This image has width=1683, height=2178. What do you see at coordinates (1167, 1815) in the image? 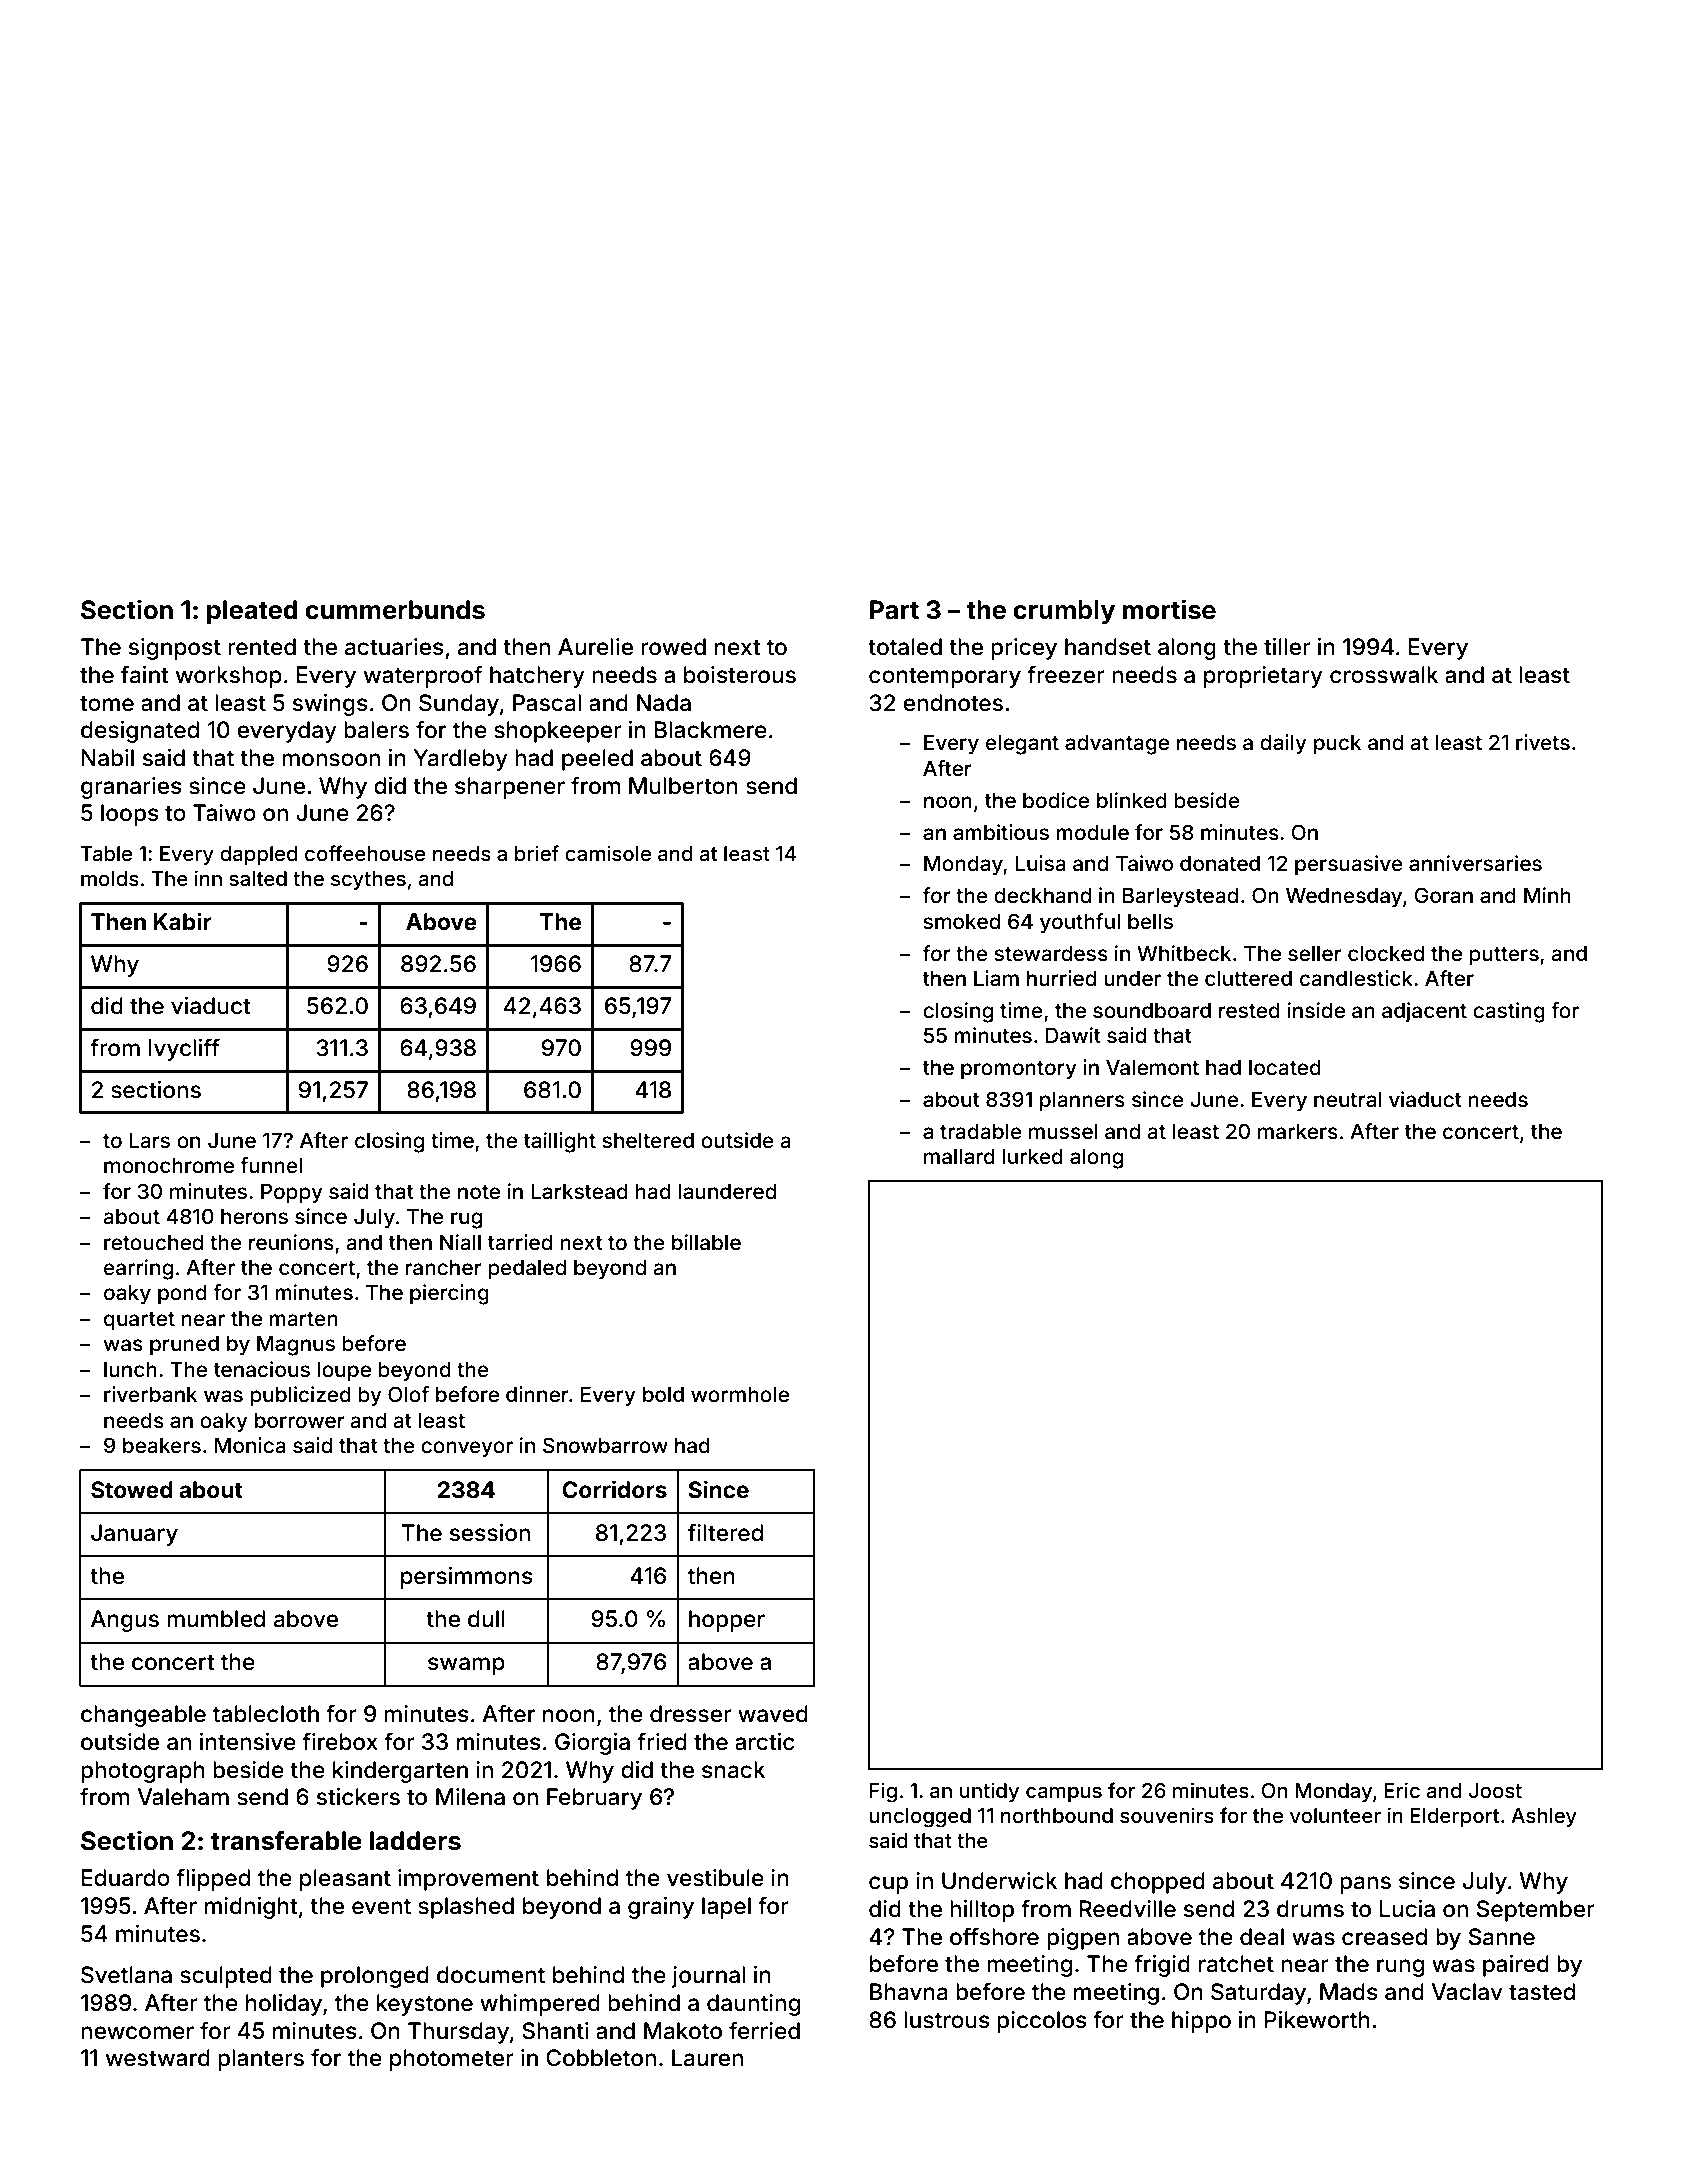
I see `souvenirs` at bounding box center [1167, 1815].
